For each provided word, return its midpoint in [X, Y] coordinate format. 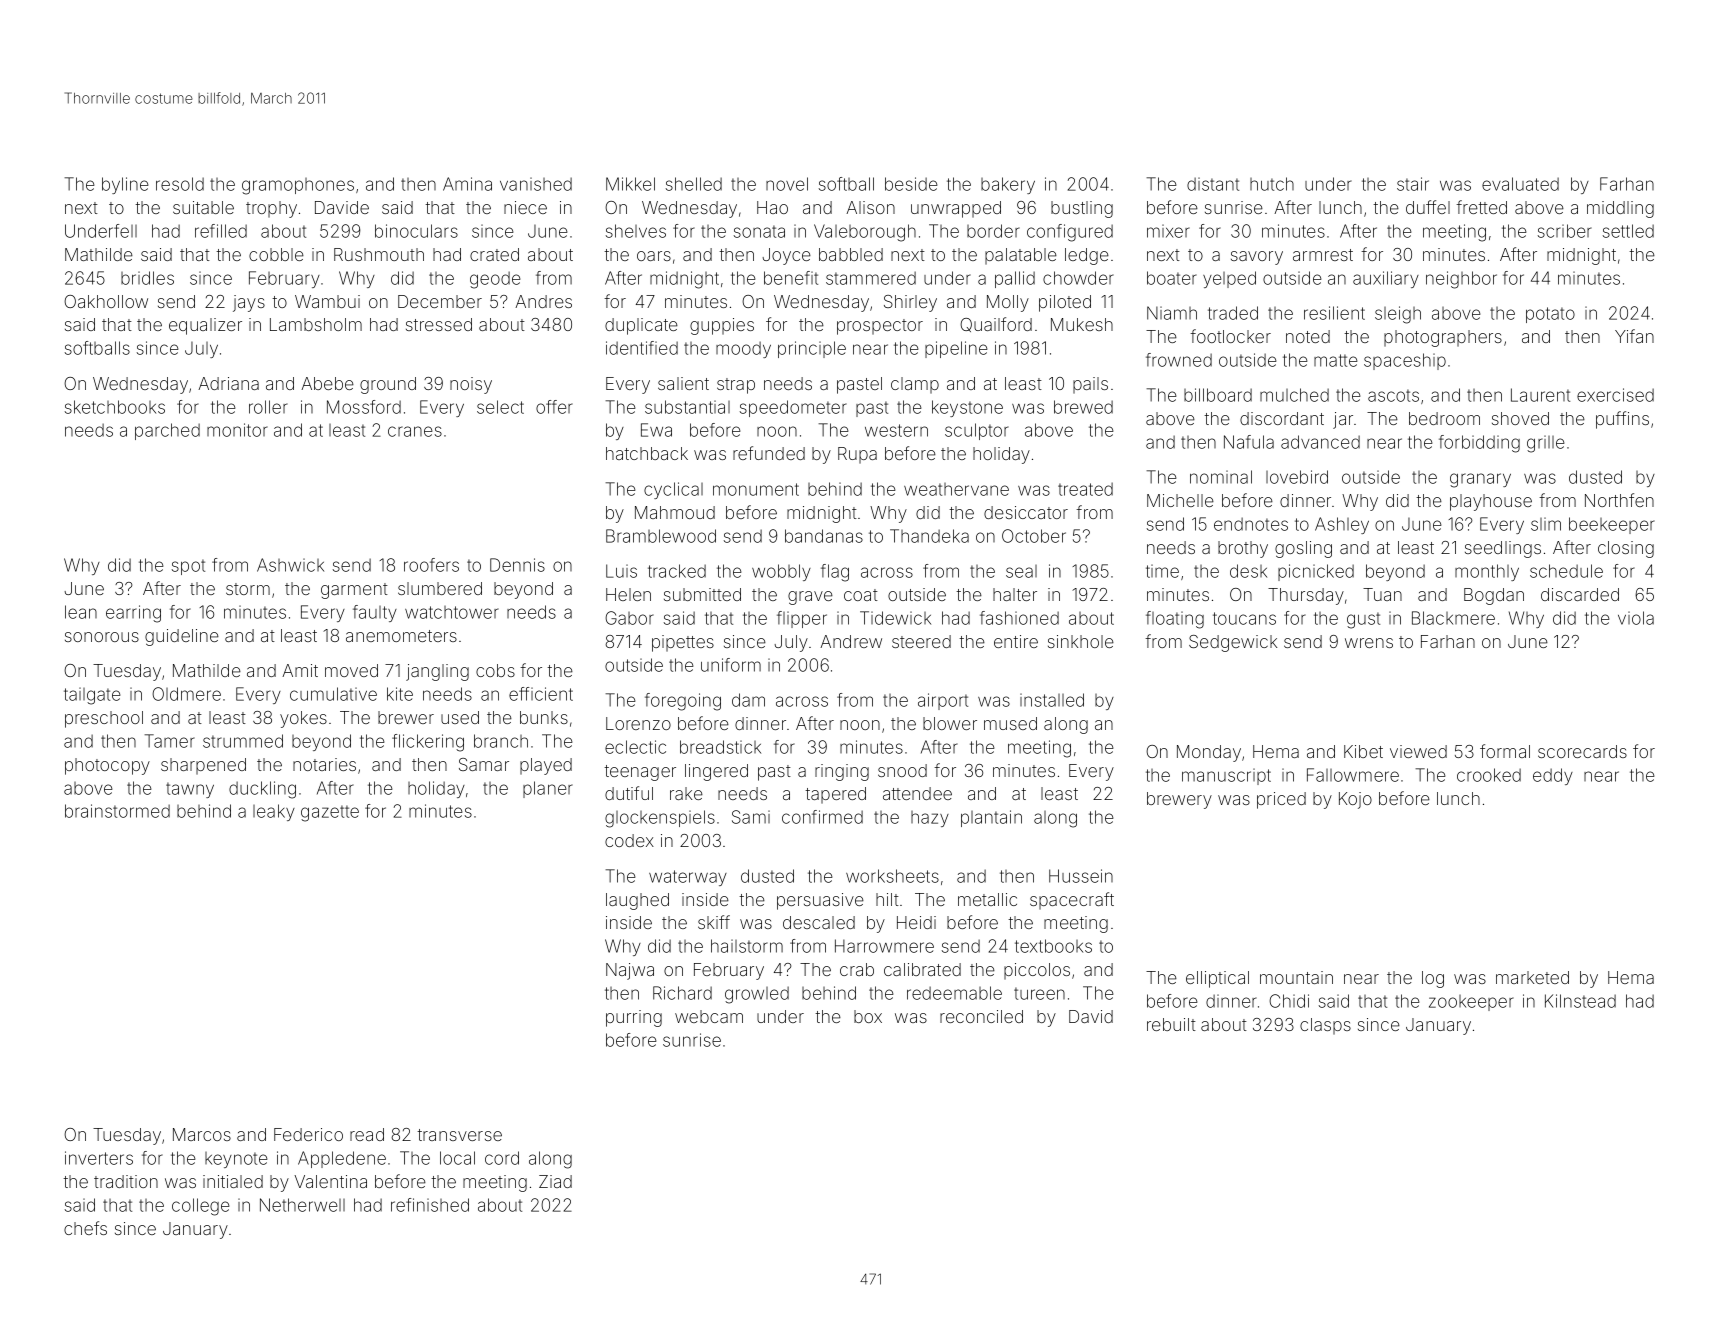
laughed [637, 901]
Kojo [1355, 800]
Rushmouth [379, 254]
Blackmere [1453, 618]
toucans [1244, 618]
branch [501, 741]
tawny [190, 790]
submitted [702, 594]
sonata [759, 231]
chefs [85, 1228]
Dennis [517, 565]
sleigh [1398, 315]
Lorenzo [638, 723]
